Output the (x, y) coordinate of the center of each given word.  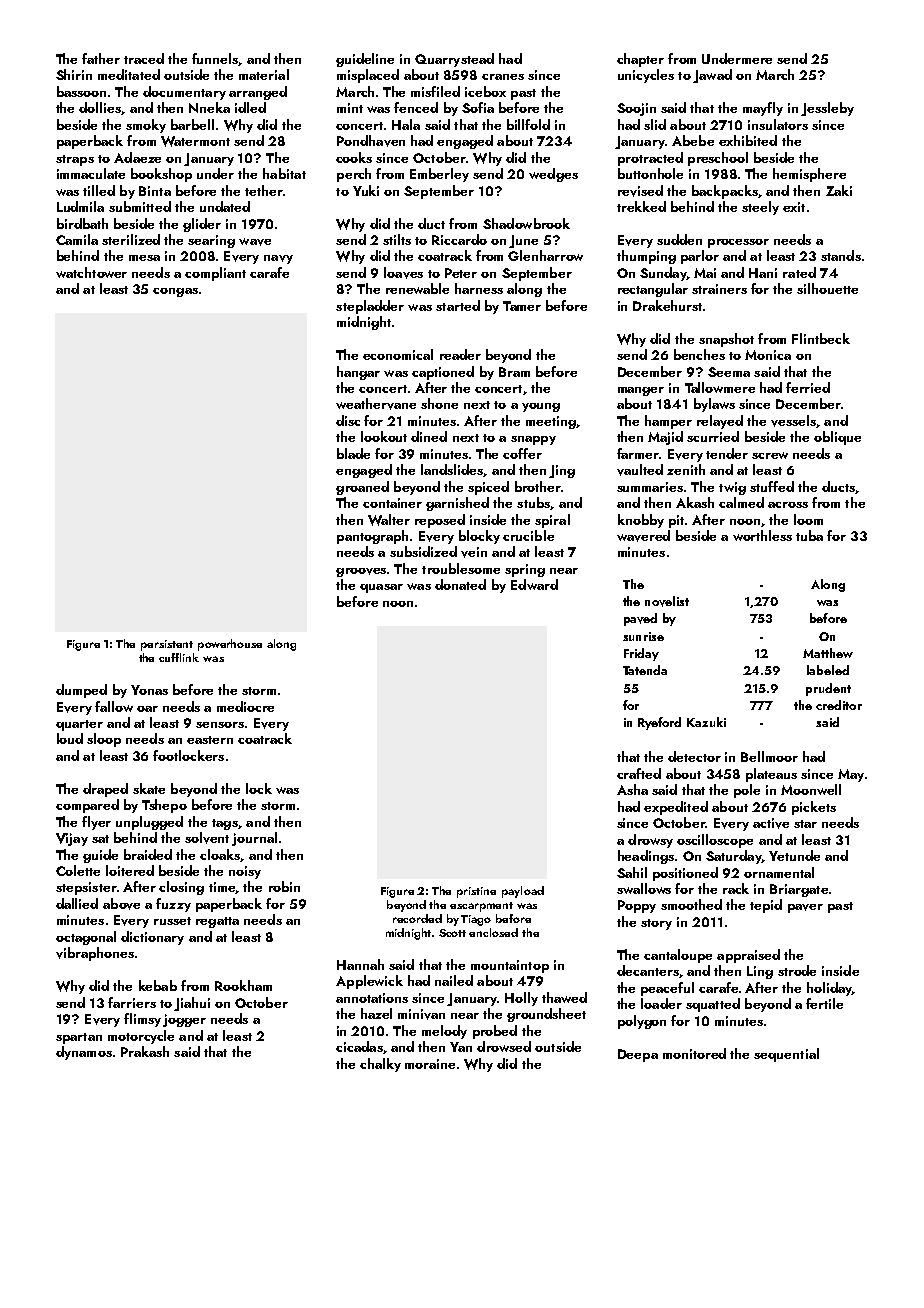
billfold (528, 124)
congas (175, 292)
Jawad (712, 76)
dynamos (84, 1053)
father (101, 58)
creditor (839, 705)
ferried (808, 387)
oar (147, 709)
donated (460, 584)
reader (460, 354)
